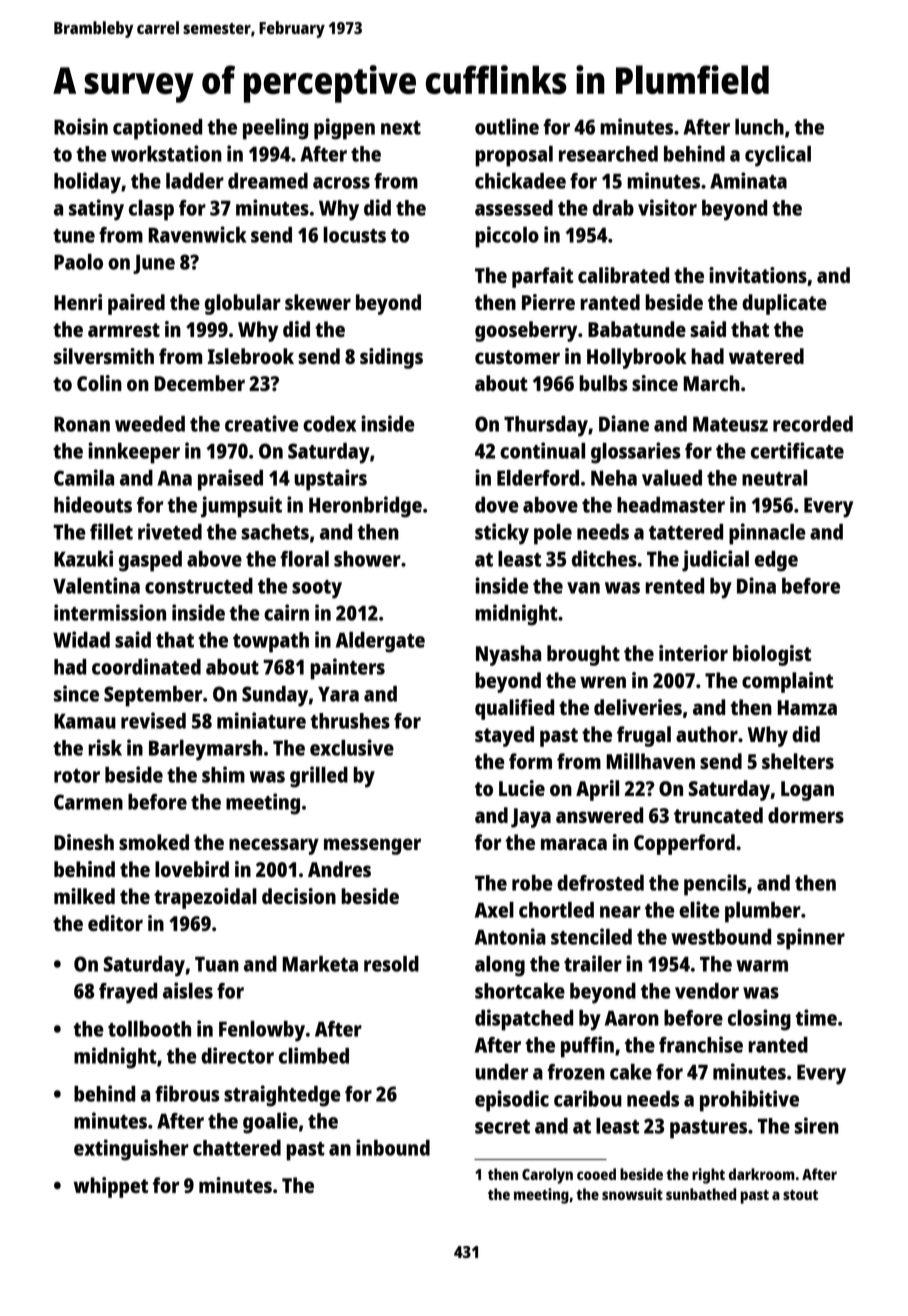  What do you see at coordinates (157, 129) in the screenshot?
I see `captioned` at bounding box center [157, 129].
